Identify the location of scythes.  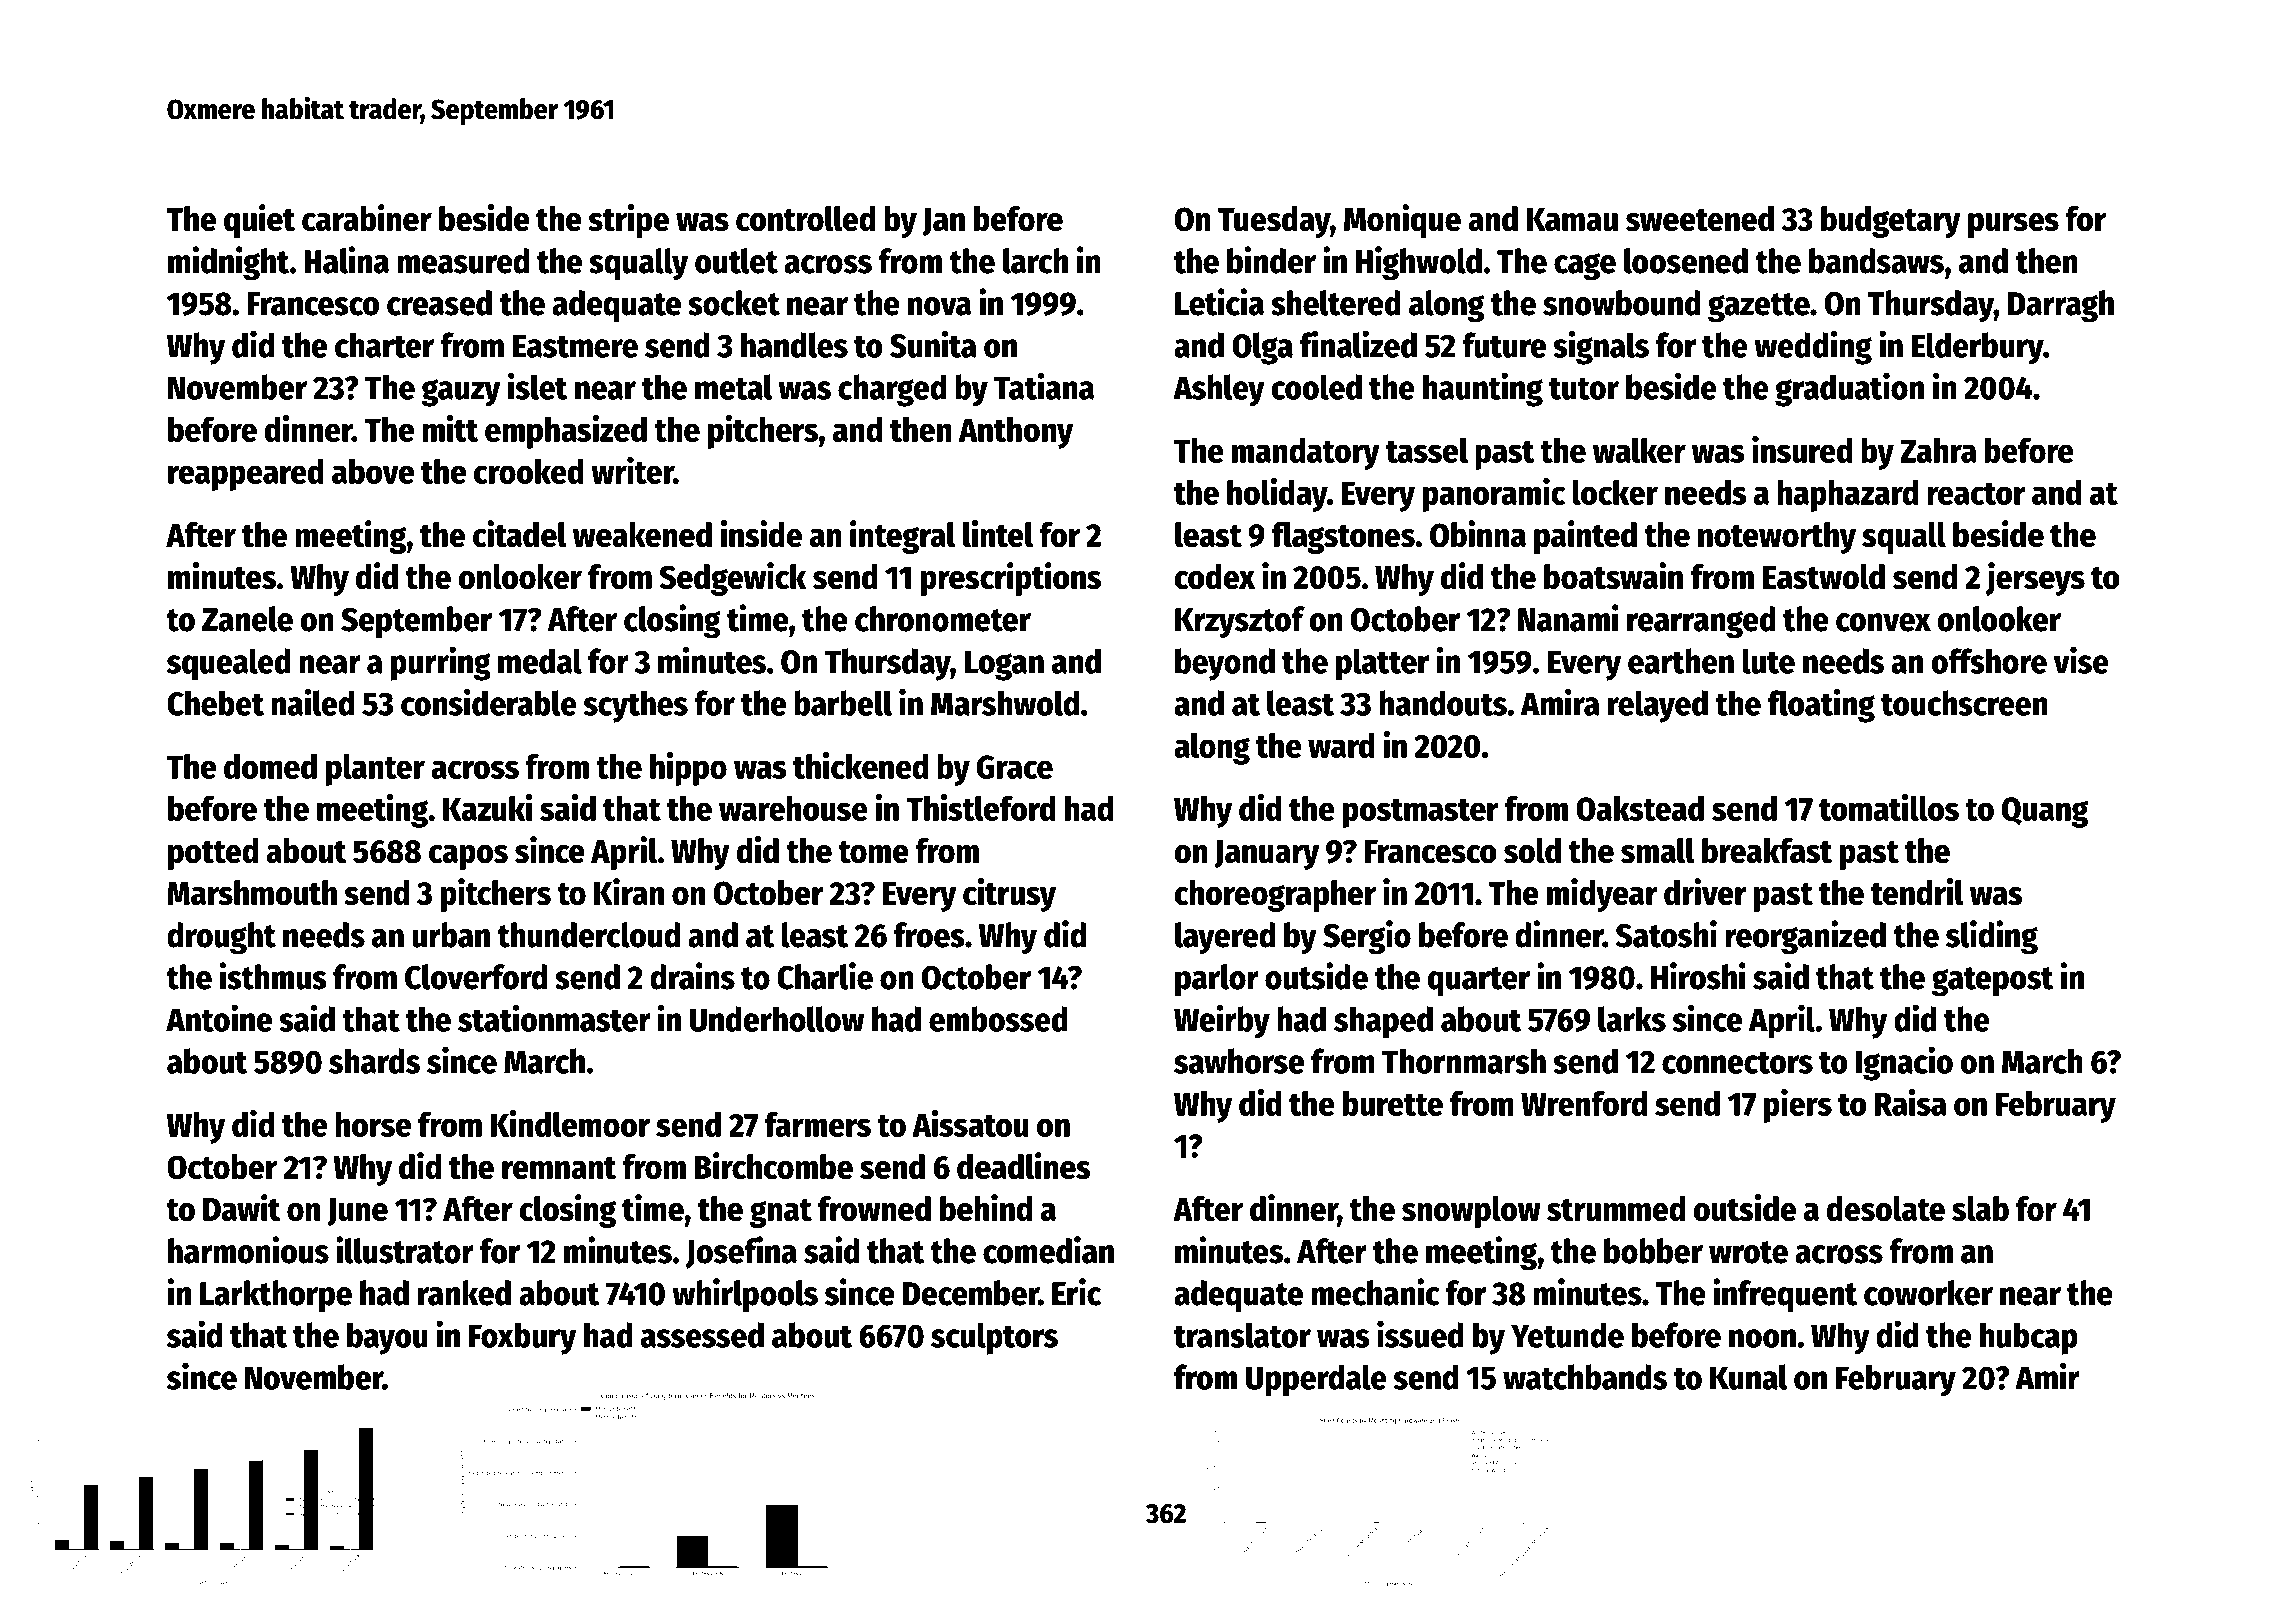
(635, 706).
